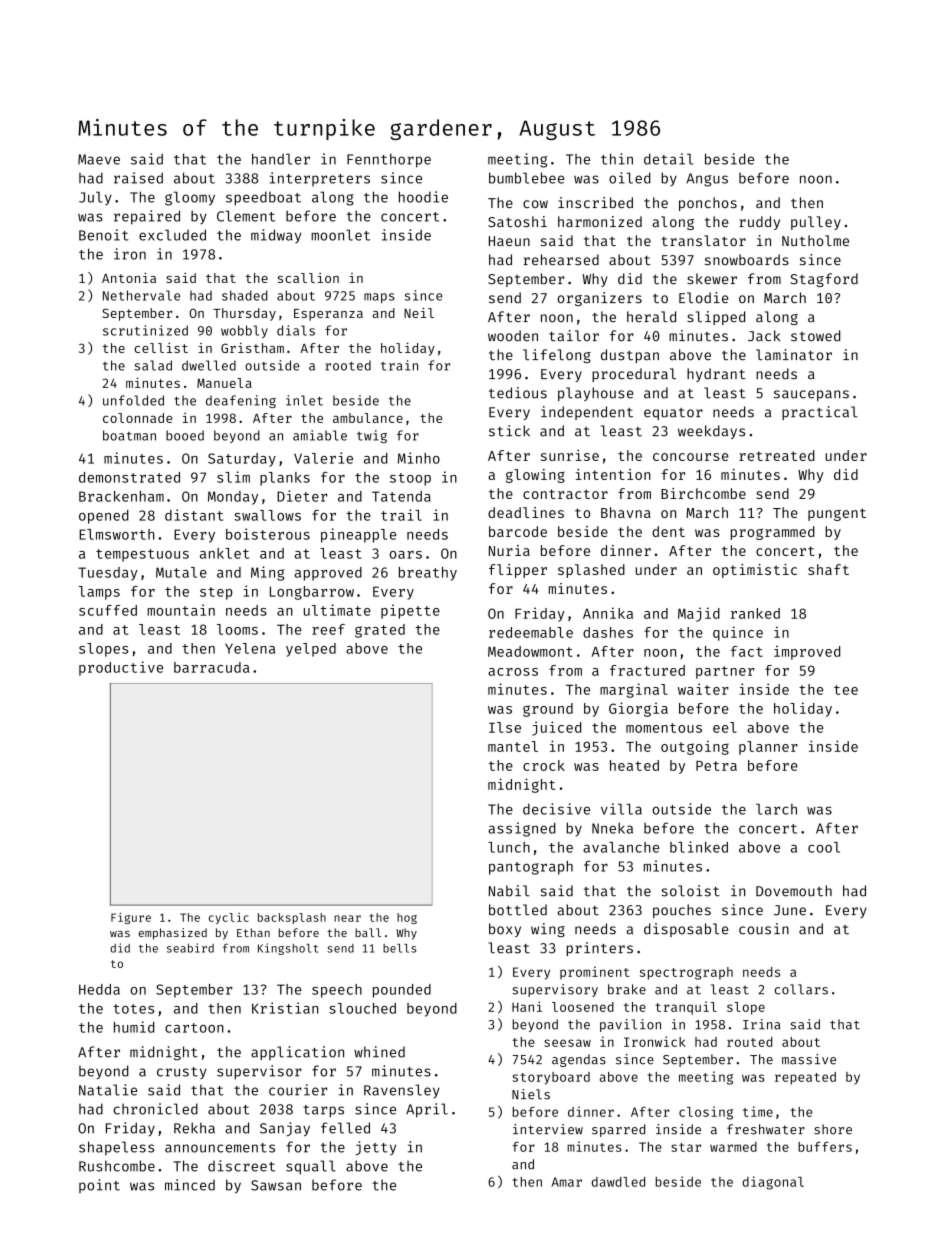  What do you see at coordinates (816, 223) in the image?
I see `pulley` at bounding box center [816, 223].
